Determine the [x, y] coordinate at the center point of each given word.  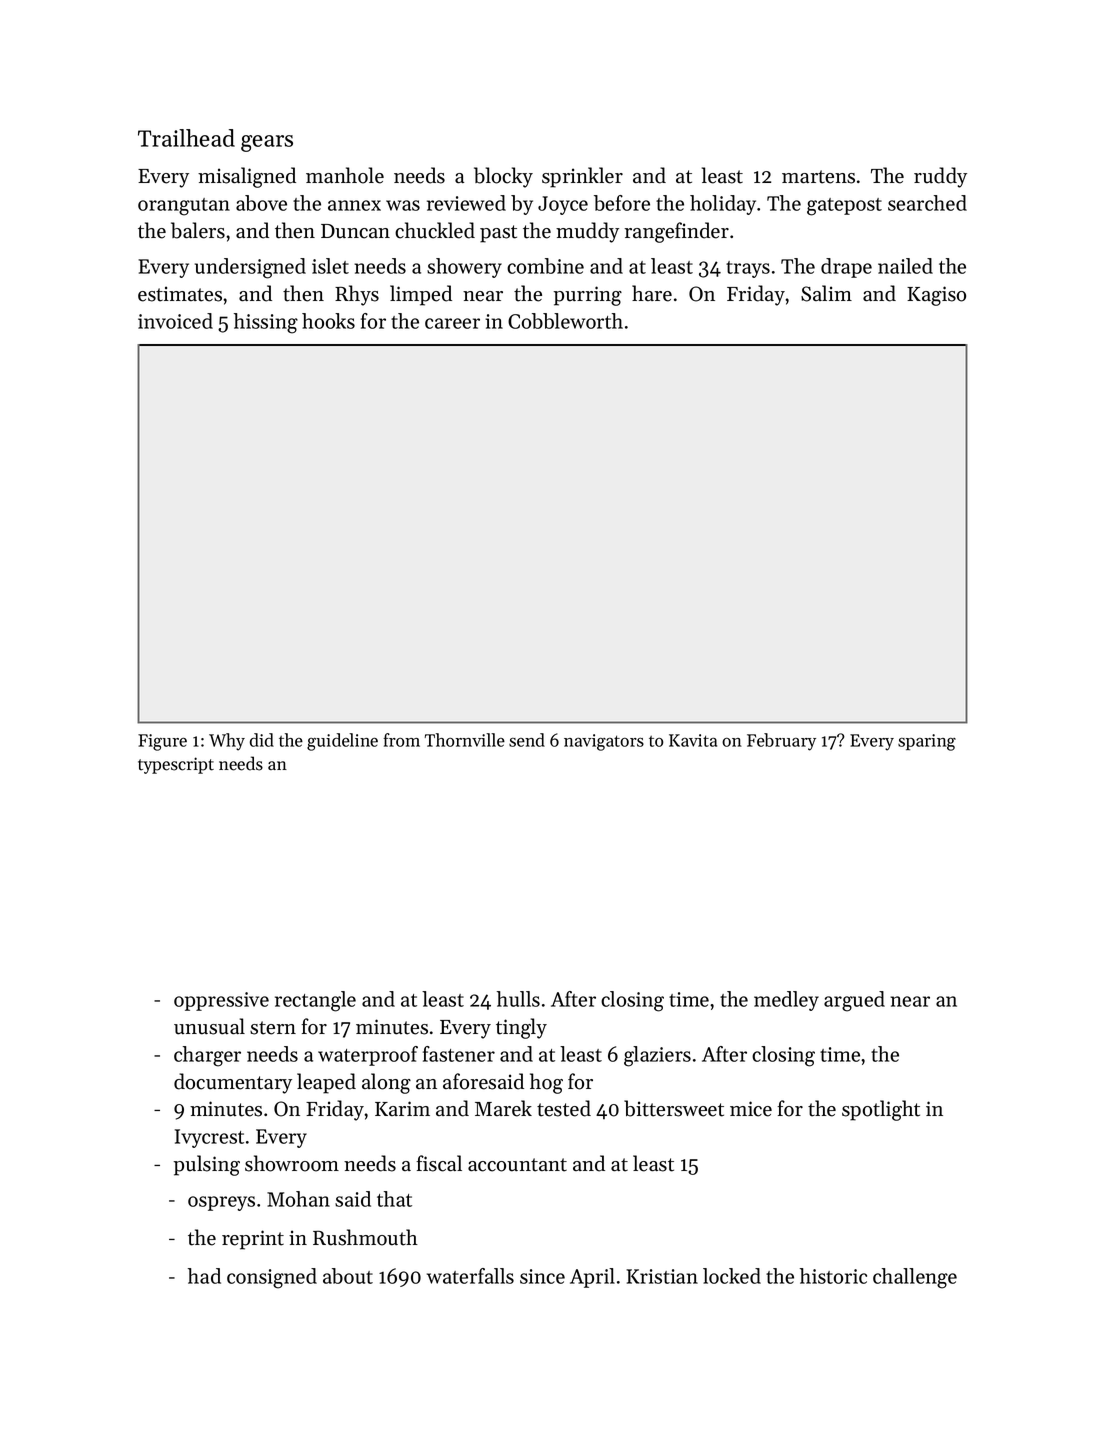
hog [546, 1083]
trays [748, 269]
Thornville [465, 740]
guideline [342, 742]
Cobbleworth [565, 321]
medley [786, 1001]
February [781, 742]
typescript [176, 765]
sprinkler [582, 177]
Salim [826, 293]
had [204, 1276]
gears [267, 143]
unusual [209, 1026]
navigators [604, 742]
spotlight [881, 1110]
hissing [266, 323]
